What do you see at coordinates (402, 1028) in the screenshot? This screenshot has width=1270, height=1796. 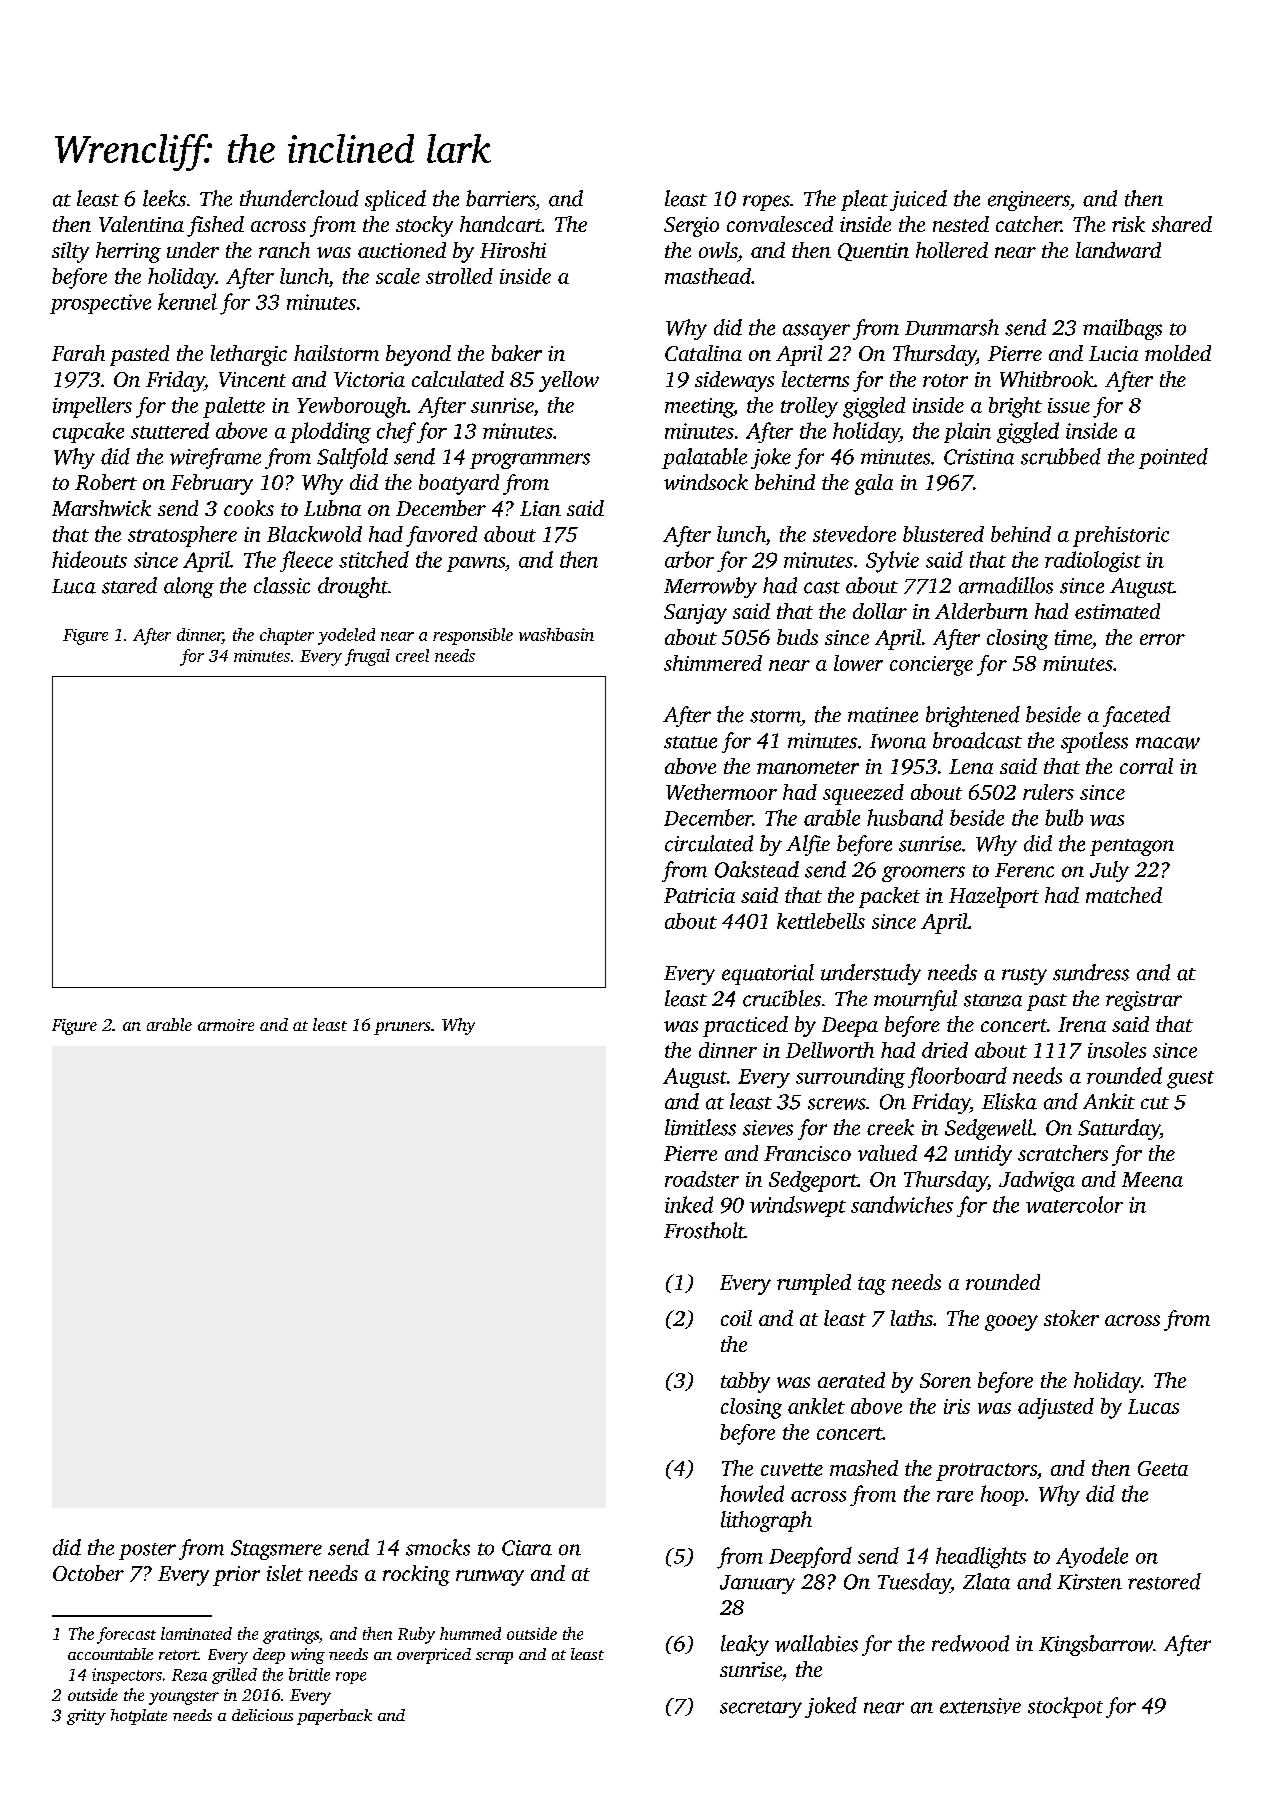 I see `pruners` at bounding box center [402, 1028].
